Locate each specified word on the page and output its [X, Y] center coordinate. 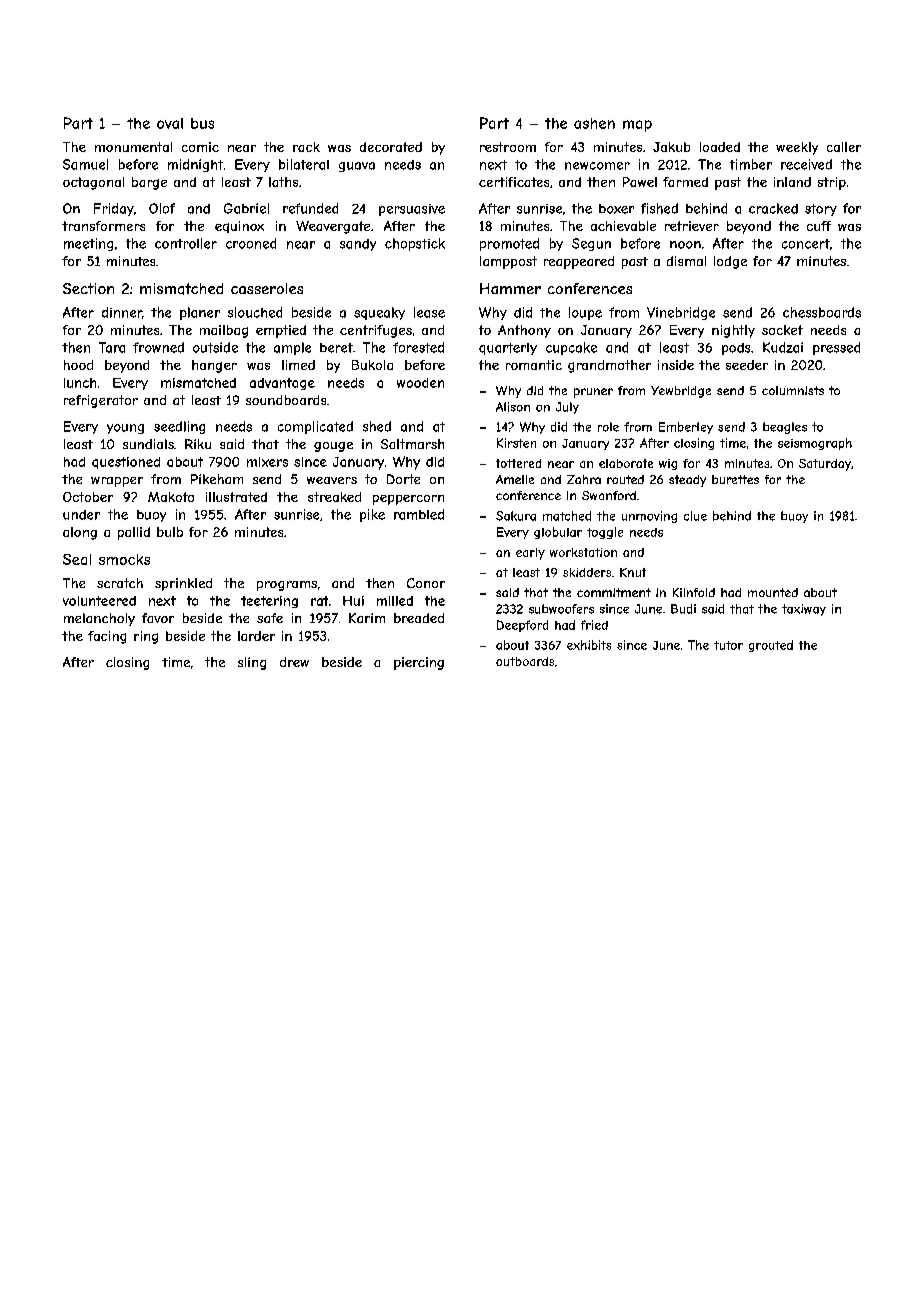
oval [170, 123]
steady [687, 481]
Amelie [515, 479]
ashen [594, 123]
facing [107, 637]
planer [200, 313]
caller [844, 147]
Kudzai [783, 347]
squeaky [379, 313]
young [125, 429]
